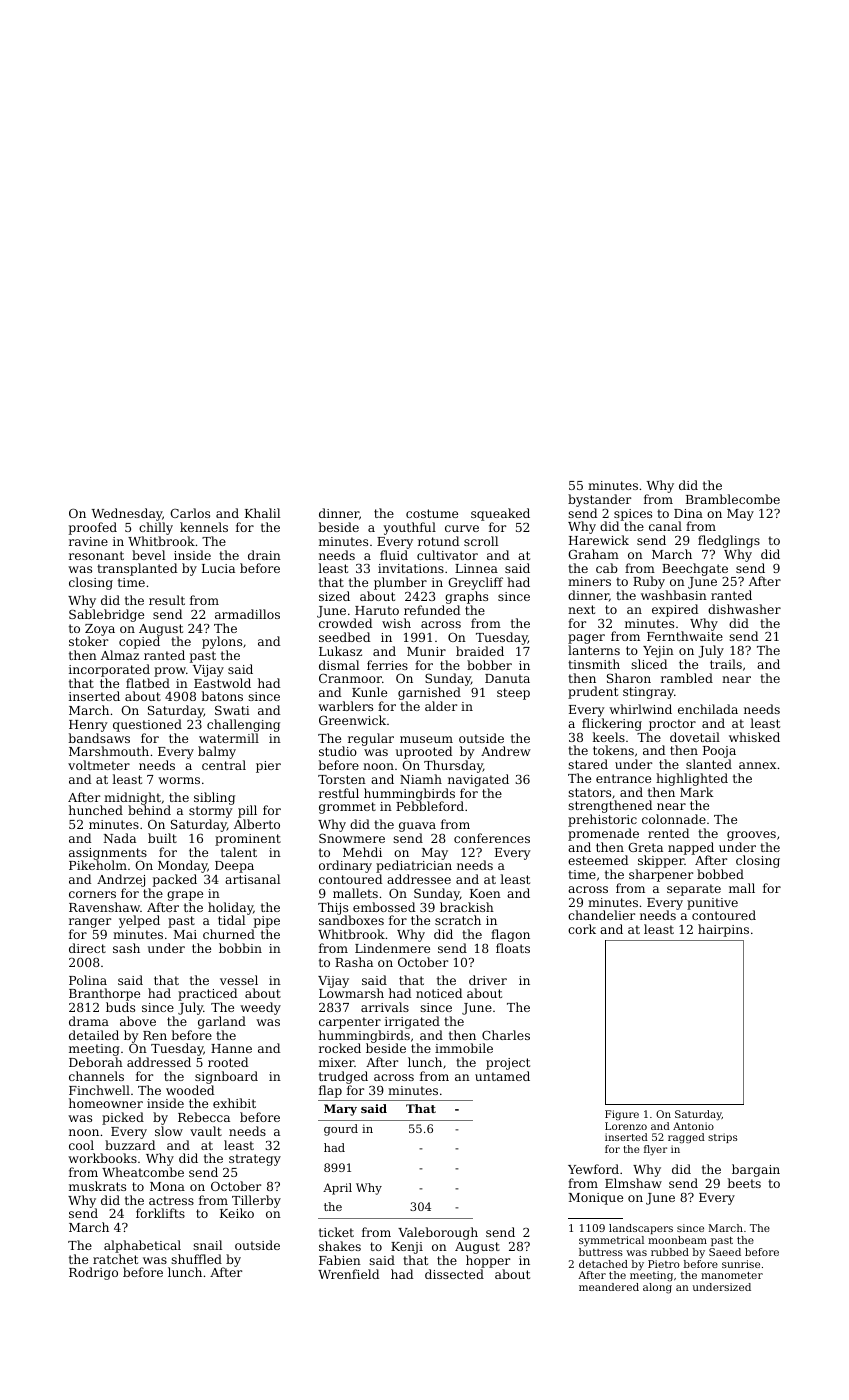  I want to click on dissected, so click(454, 1274).
